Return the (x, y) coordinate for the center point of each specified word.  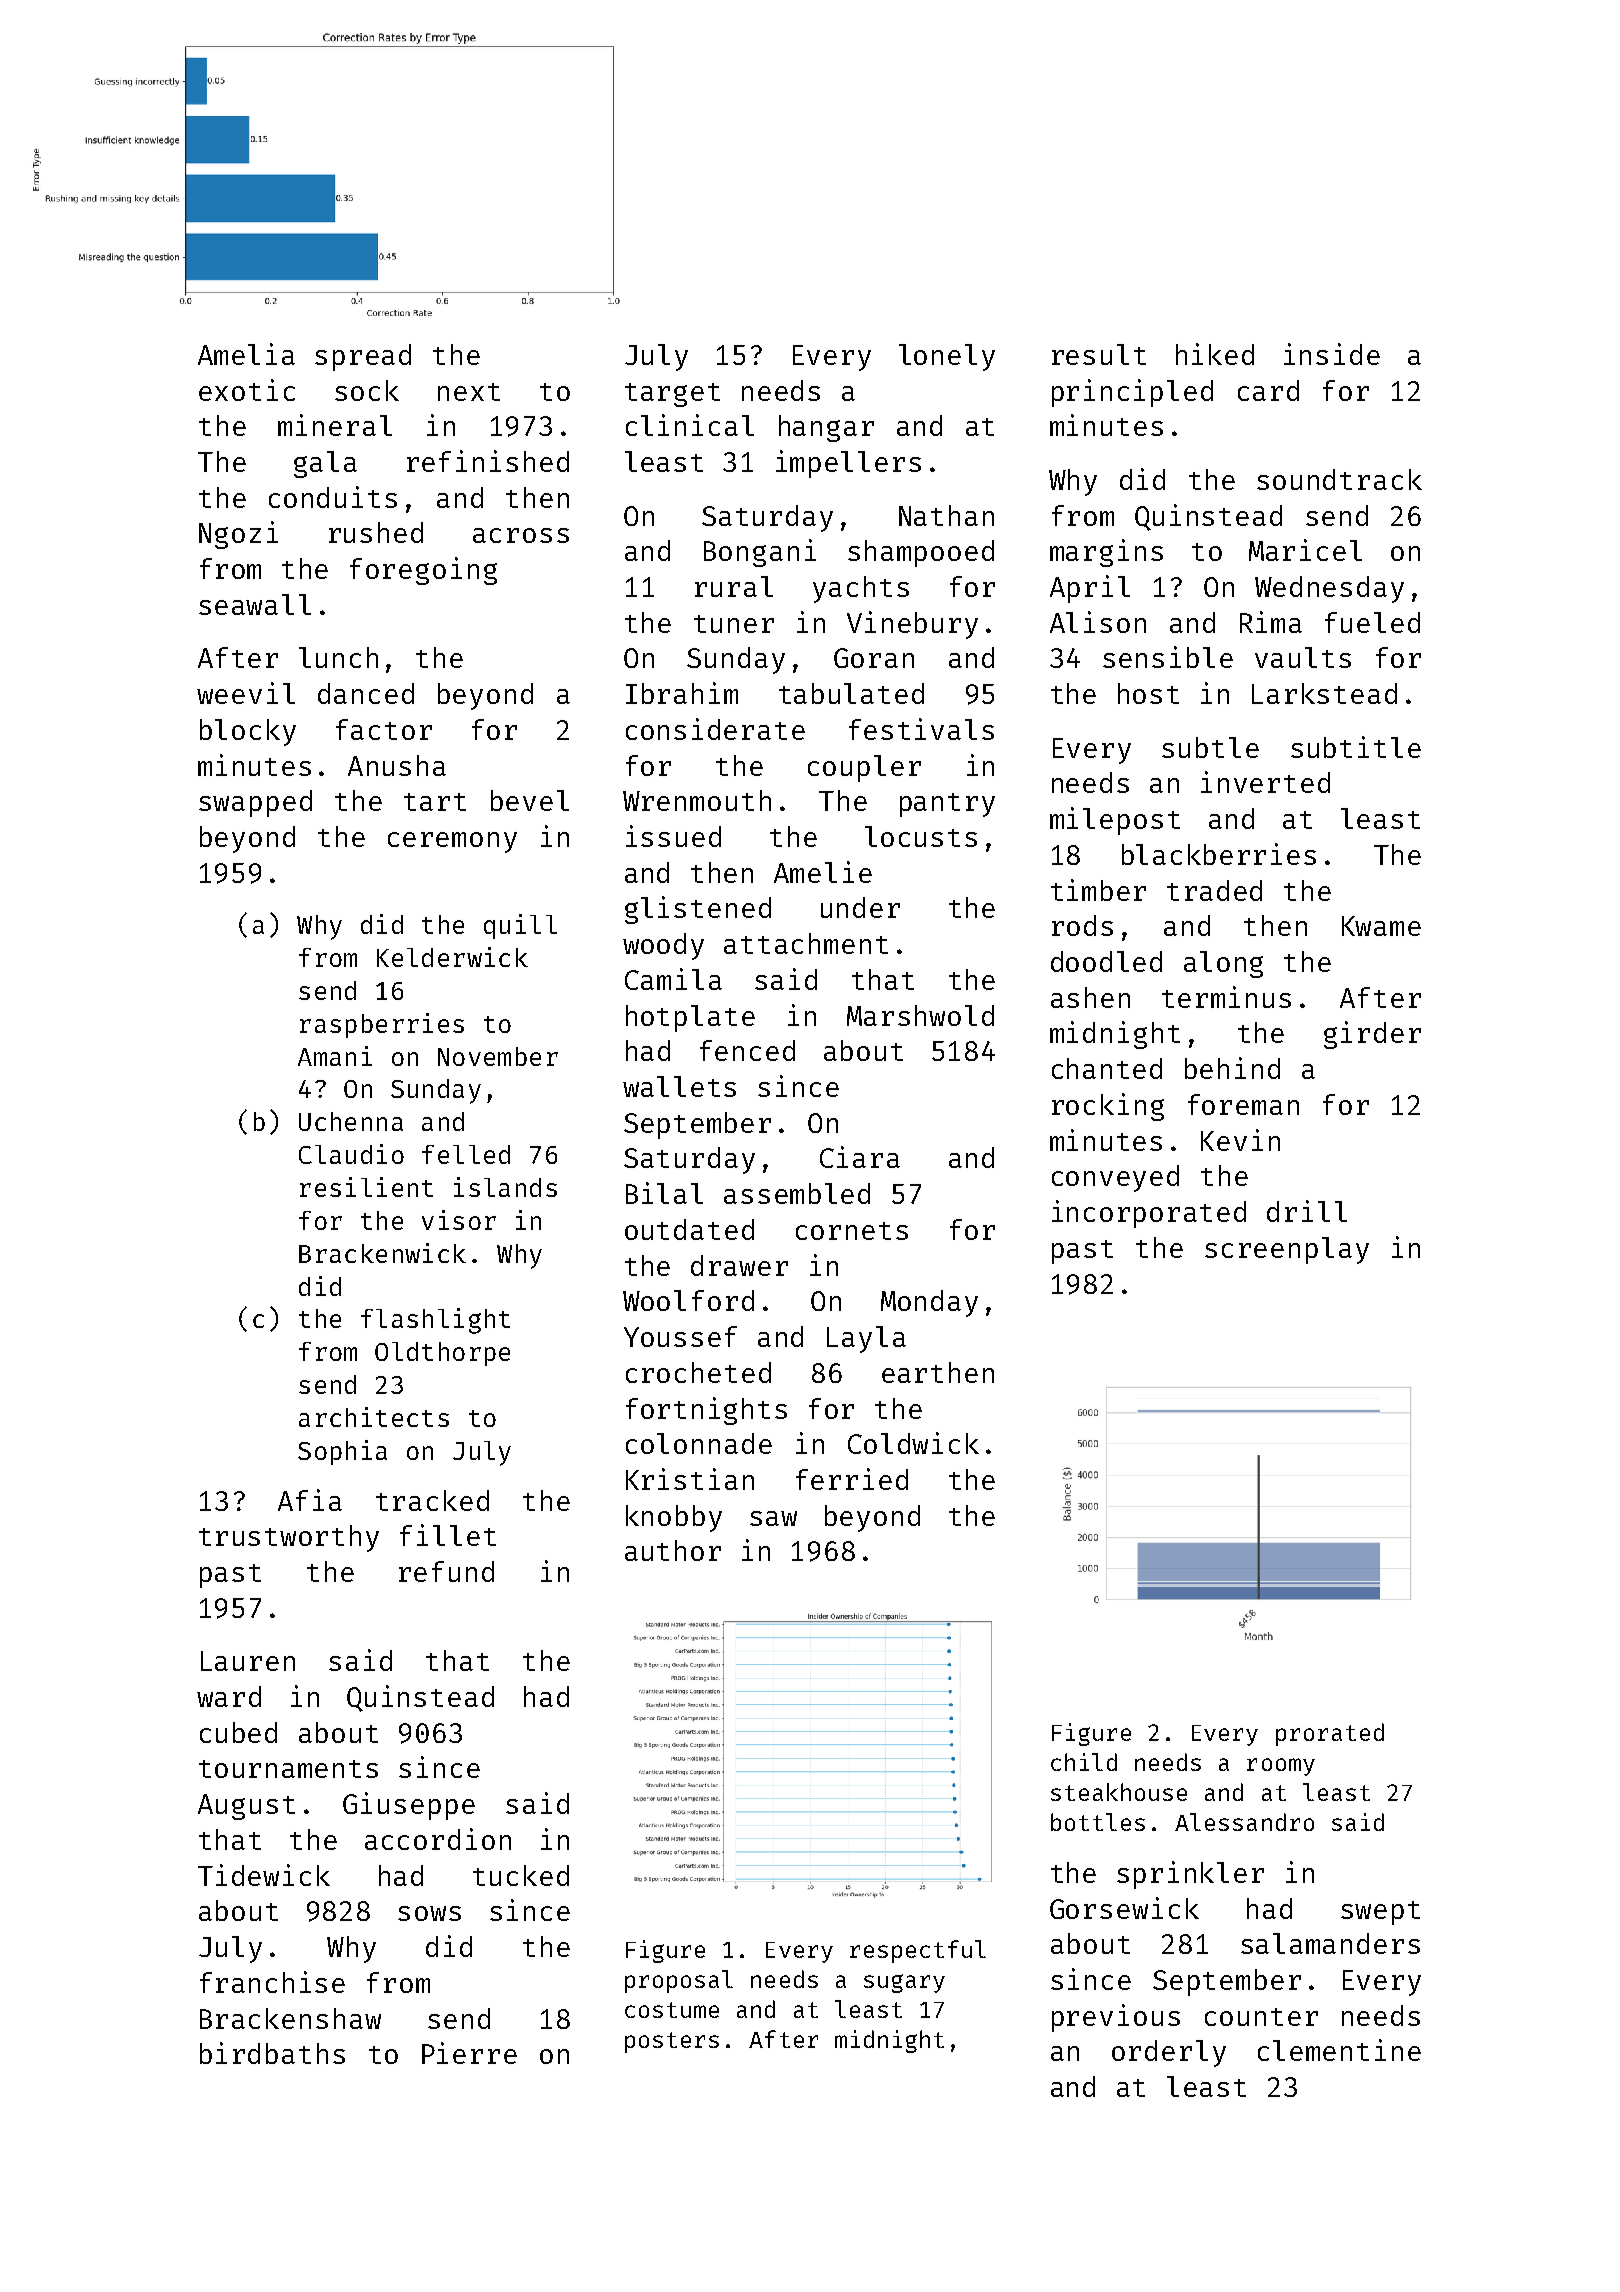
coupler (864, 768)
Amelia (246, 354)
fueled (1372, 622)
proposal (679, 1981)
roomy (1281, 1767)
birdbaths (272, 2053)
